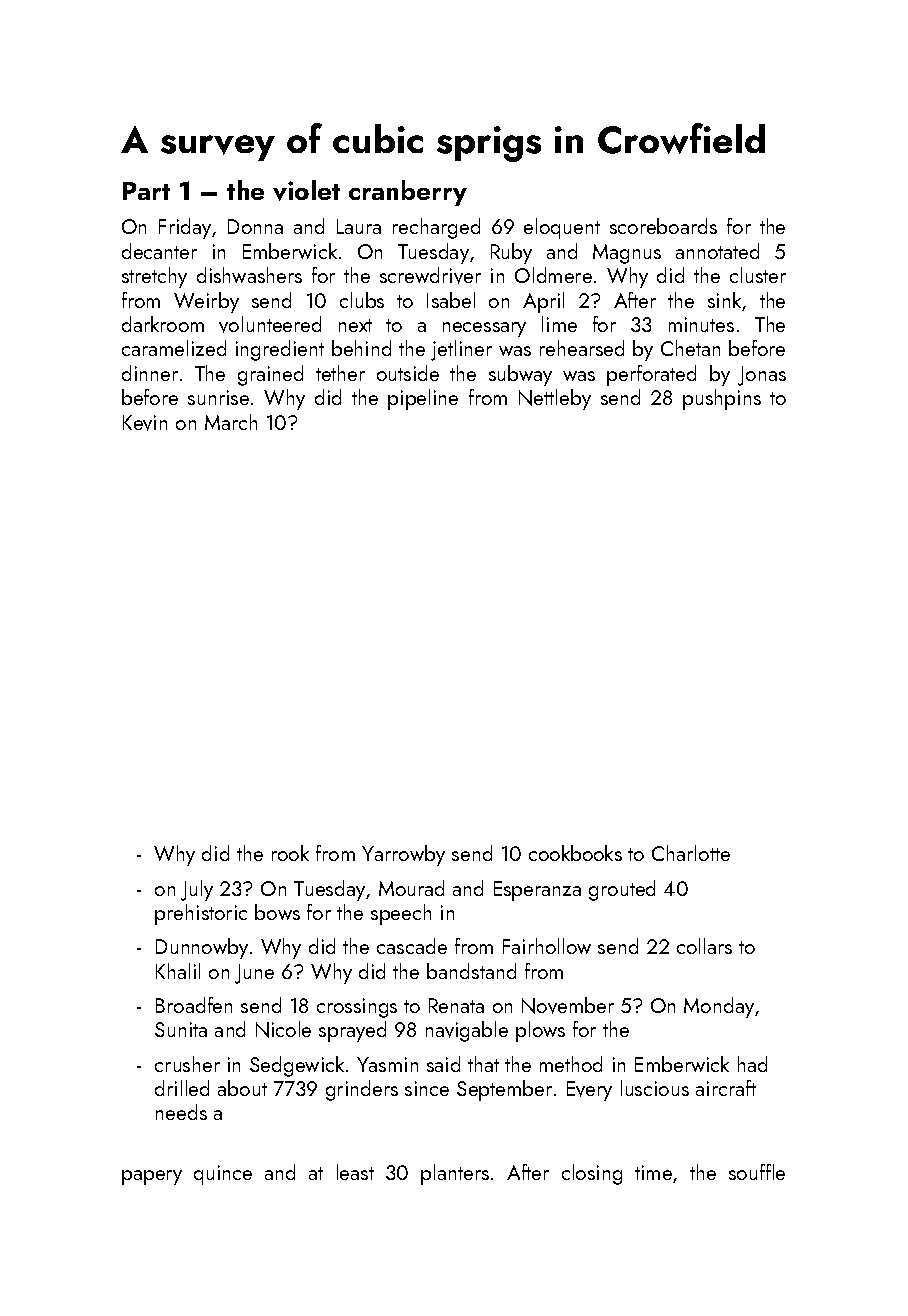 The width and height of the screenshot is (908, 1316). What do you see at coordinates (408, 193) in the screenshot?
I see `cranberry` at bounding box center [408, 193].
